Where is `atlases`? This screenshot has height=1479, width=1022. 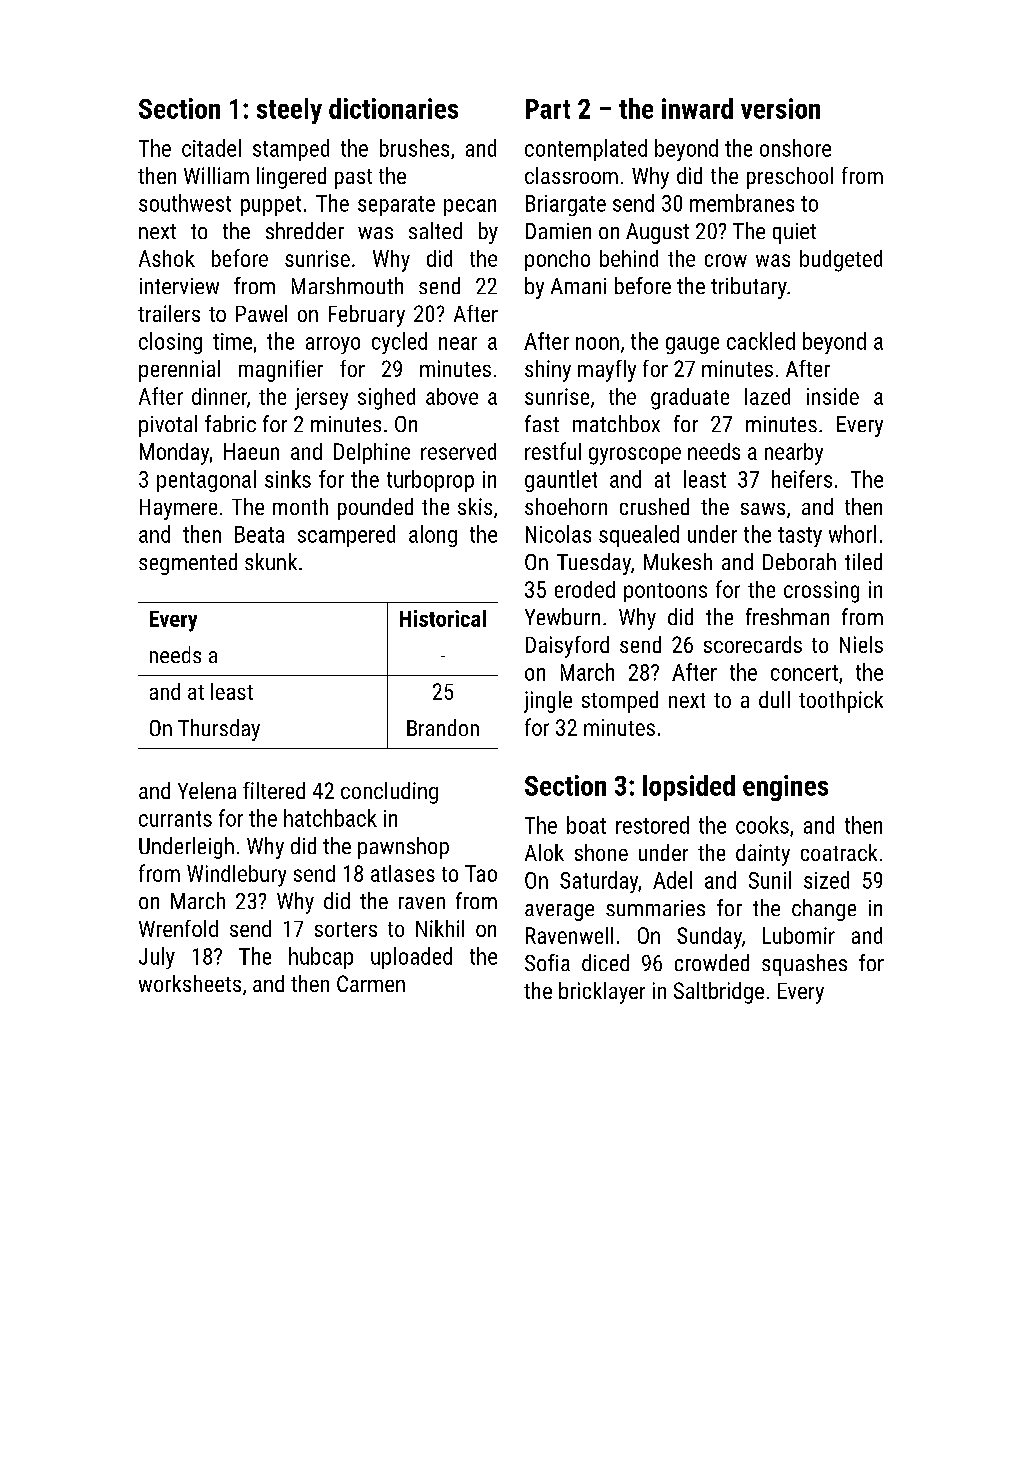
atlases is located at coordinates (403, 873).
